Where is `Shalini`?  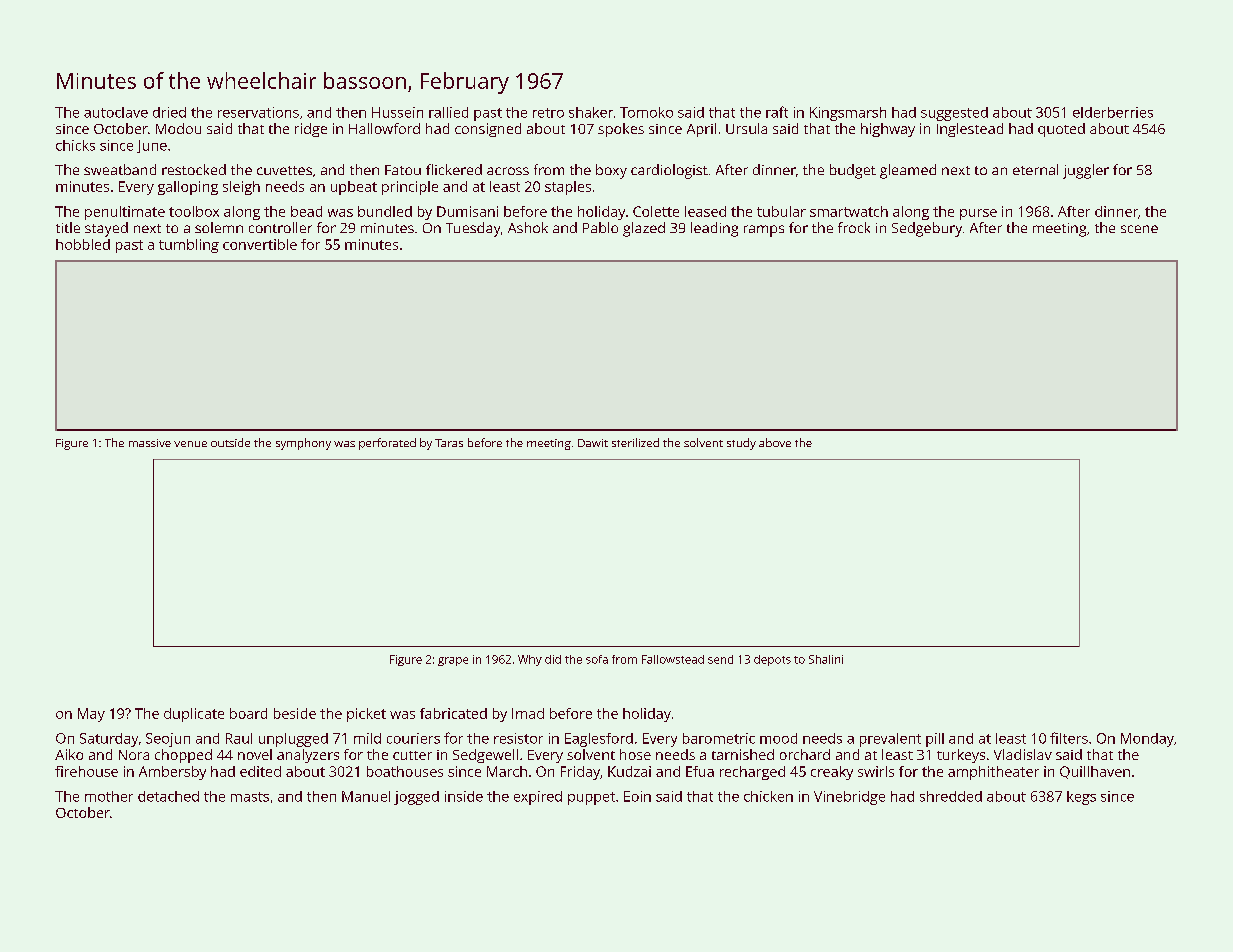
Shalini is located at coordinates (826, 659).
